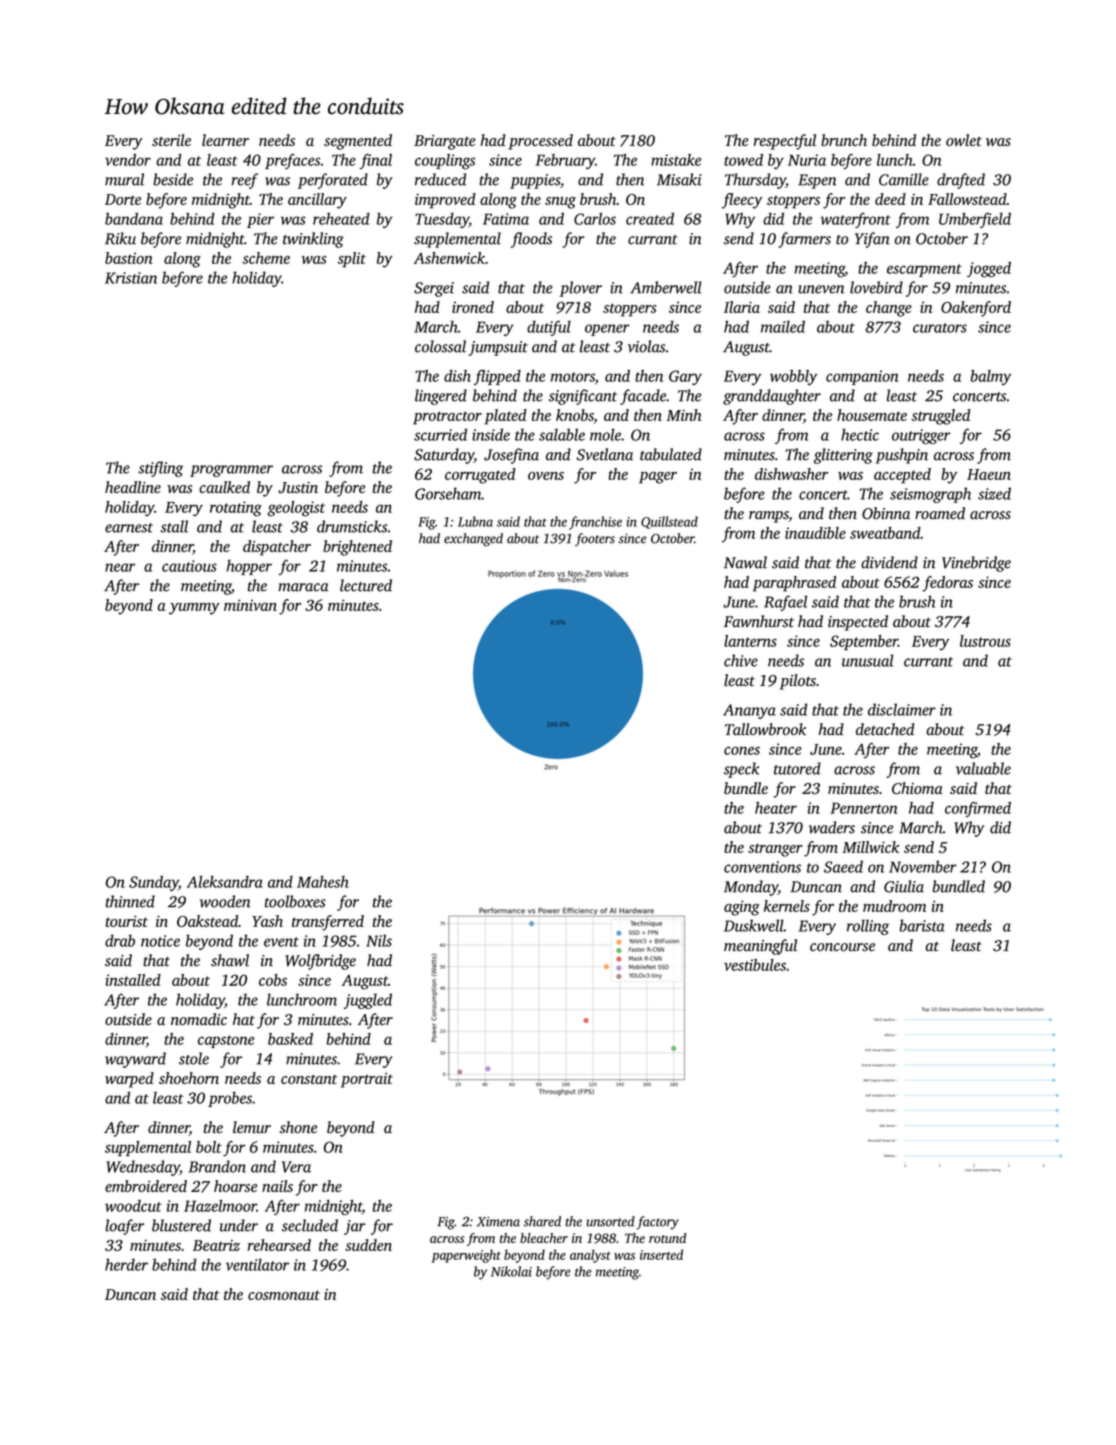 The height and width of the screenshot is (1445, 1116). What do you see at coordinates (260, 220) in the screenshot?
I see `pier` at bounding box center [260, 220].
